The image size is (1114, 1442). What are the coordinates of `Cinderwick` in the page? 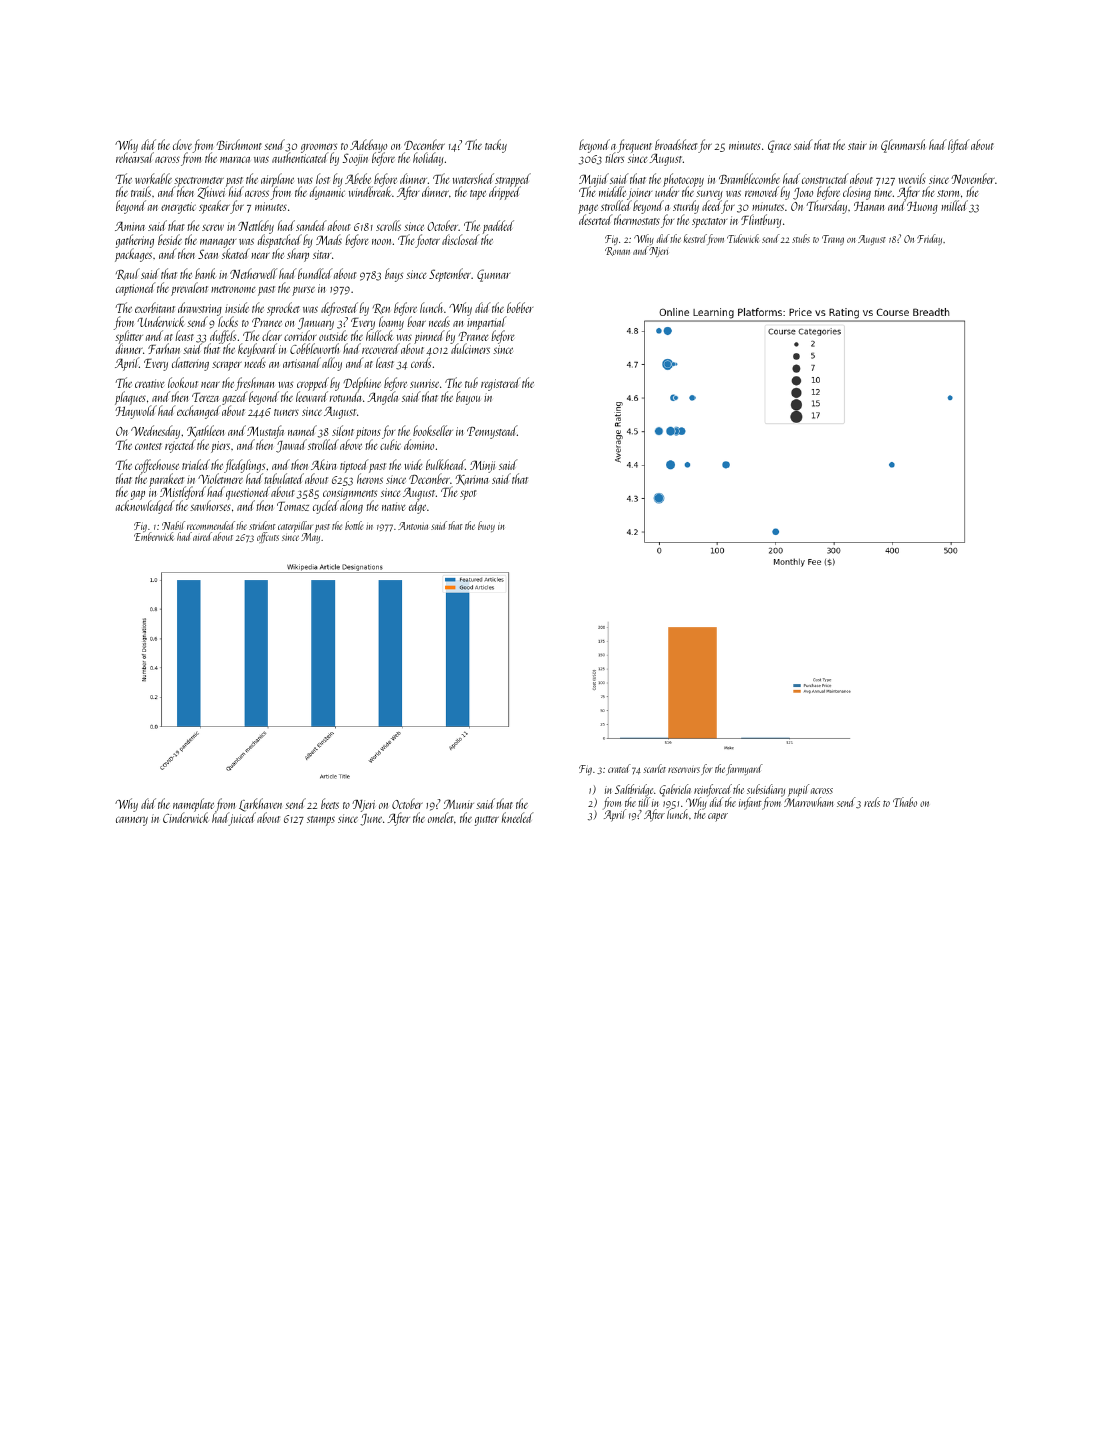 It's located at (185, 818).
